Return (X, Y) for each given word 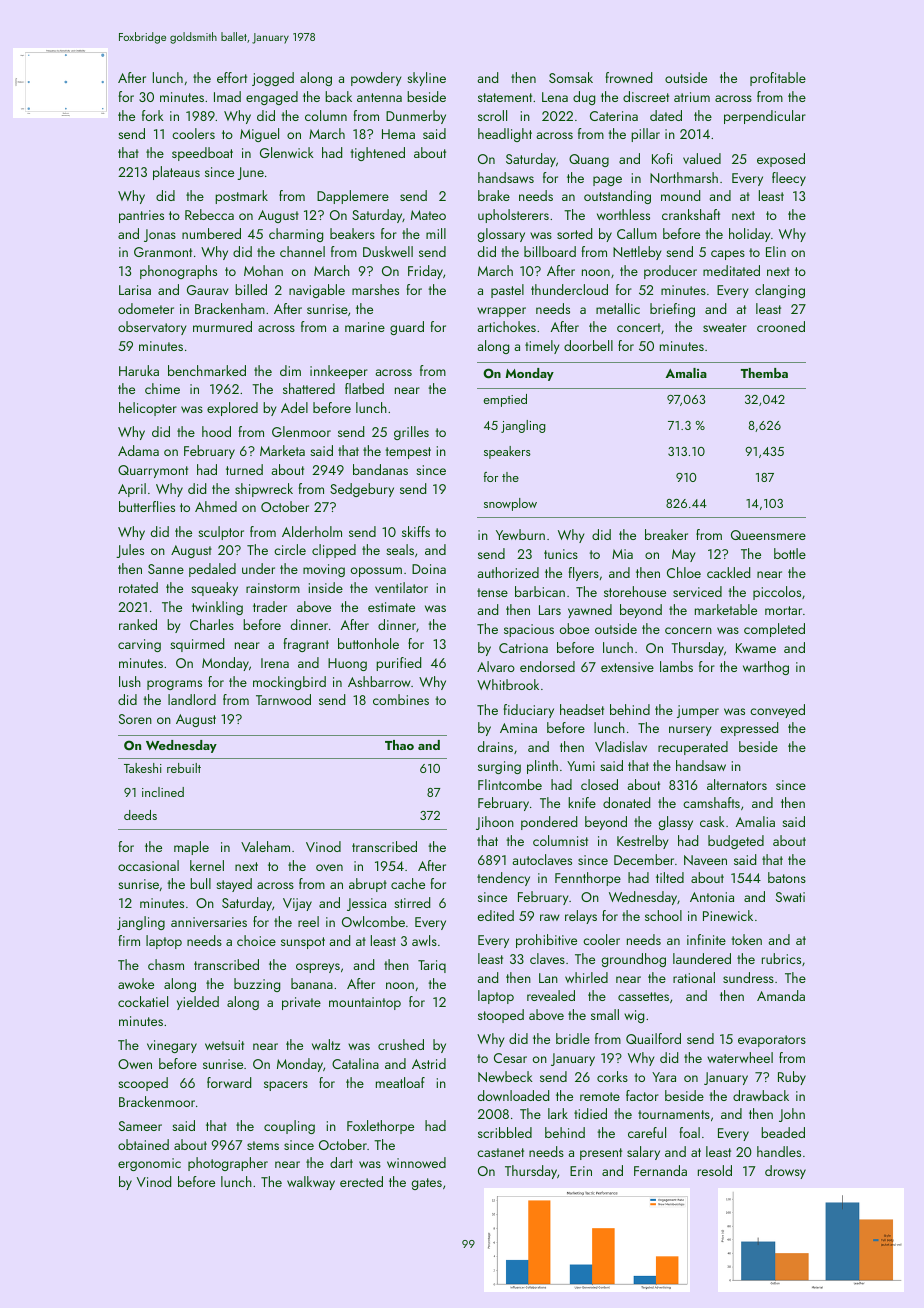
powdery (376, 79)
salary (643, 1153)
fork (153, 115)
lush (130, 681)
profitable (778, 79)
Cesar (510, 1058)
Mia (622, 554)
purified (398, 664)
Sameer (140, 1126)
